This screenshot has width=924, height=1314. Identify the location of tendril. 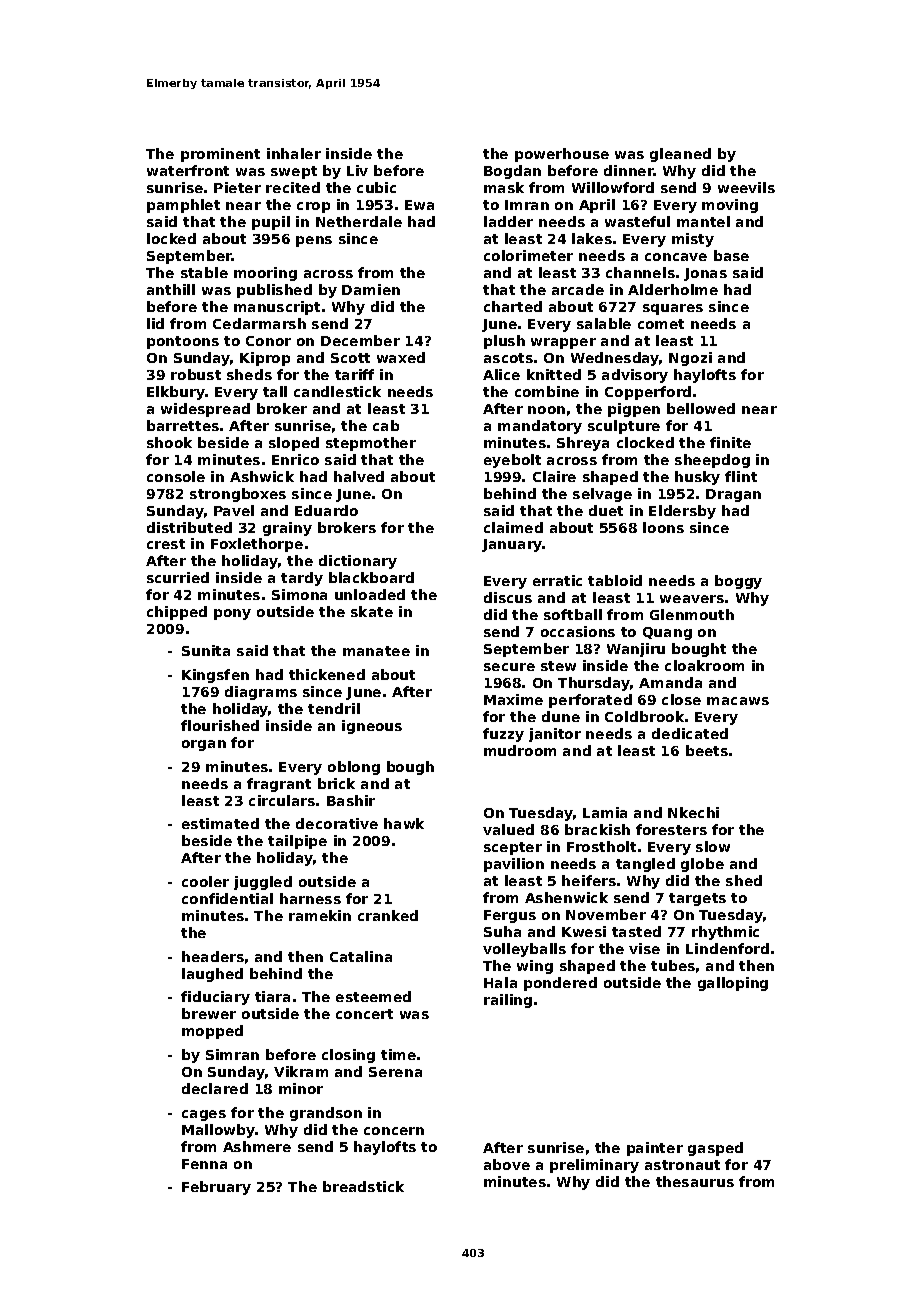
(334, 708).
